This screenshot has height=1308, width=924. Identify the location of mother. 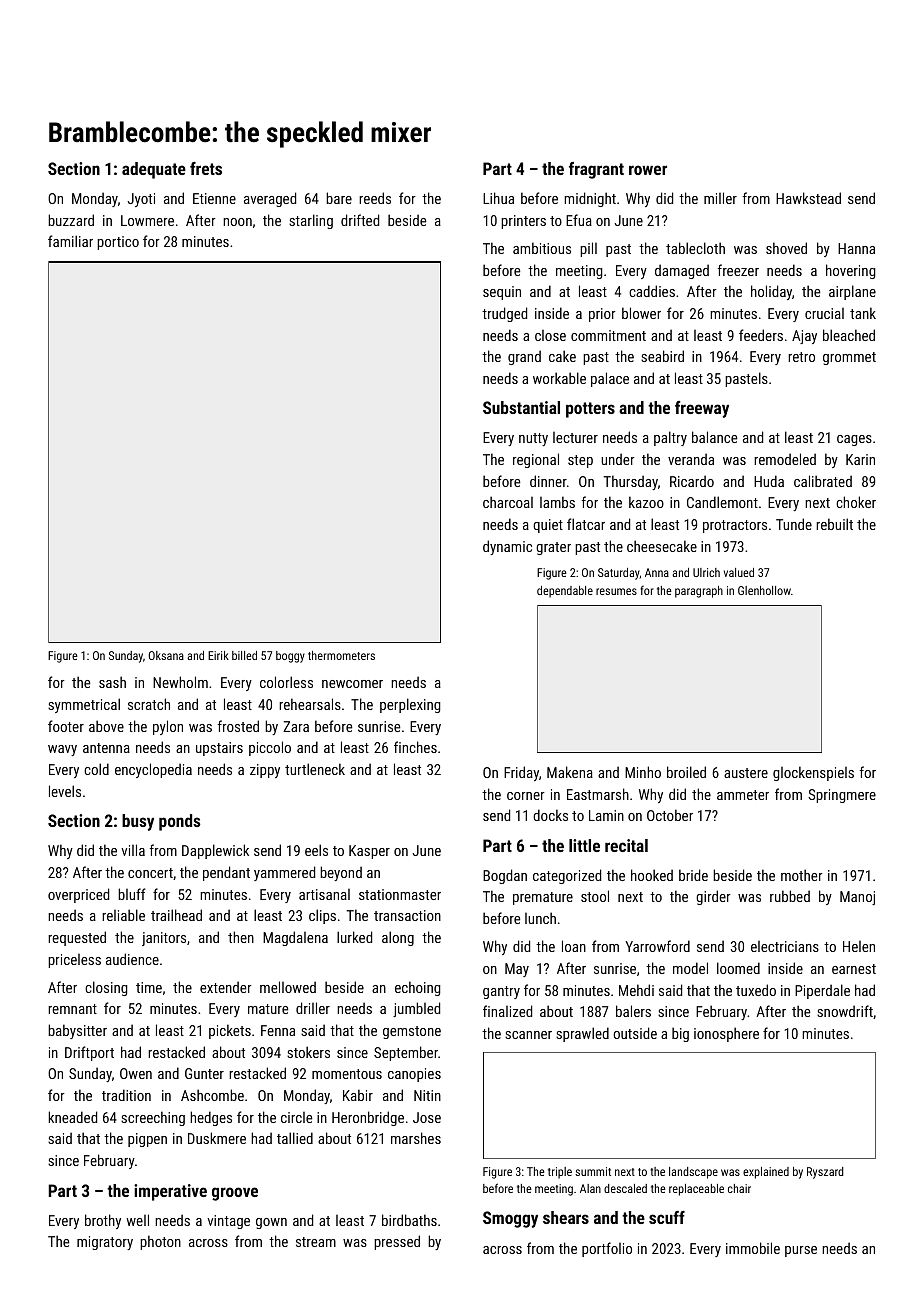
(802, 875).
